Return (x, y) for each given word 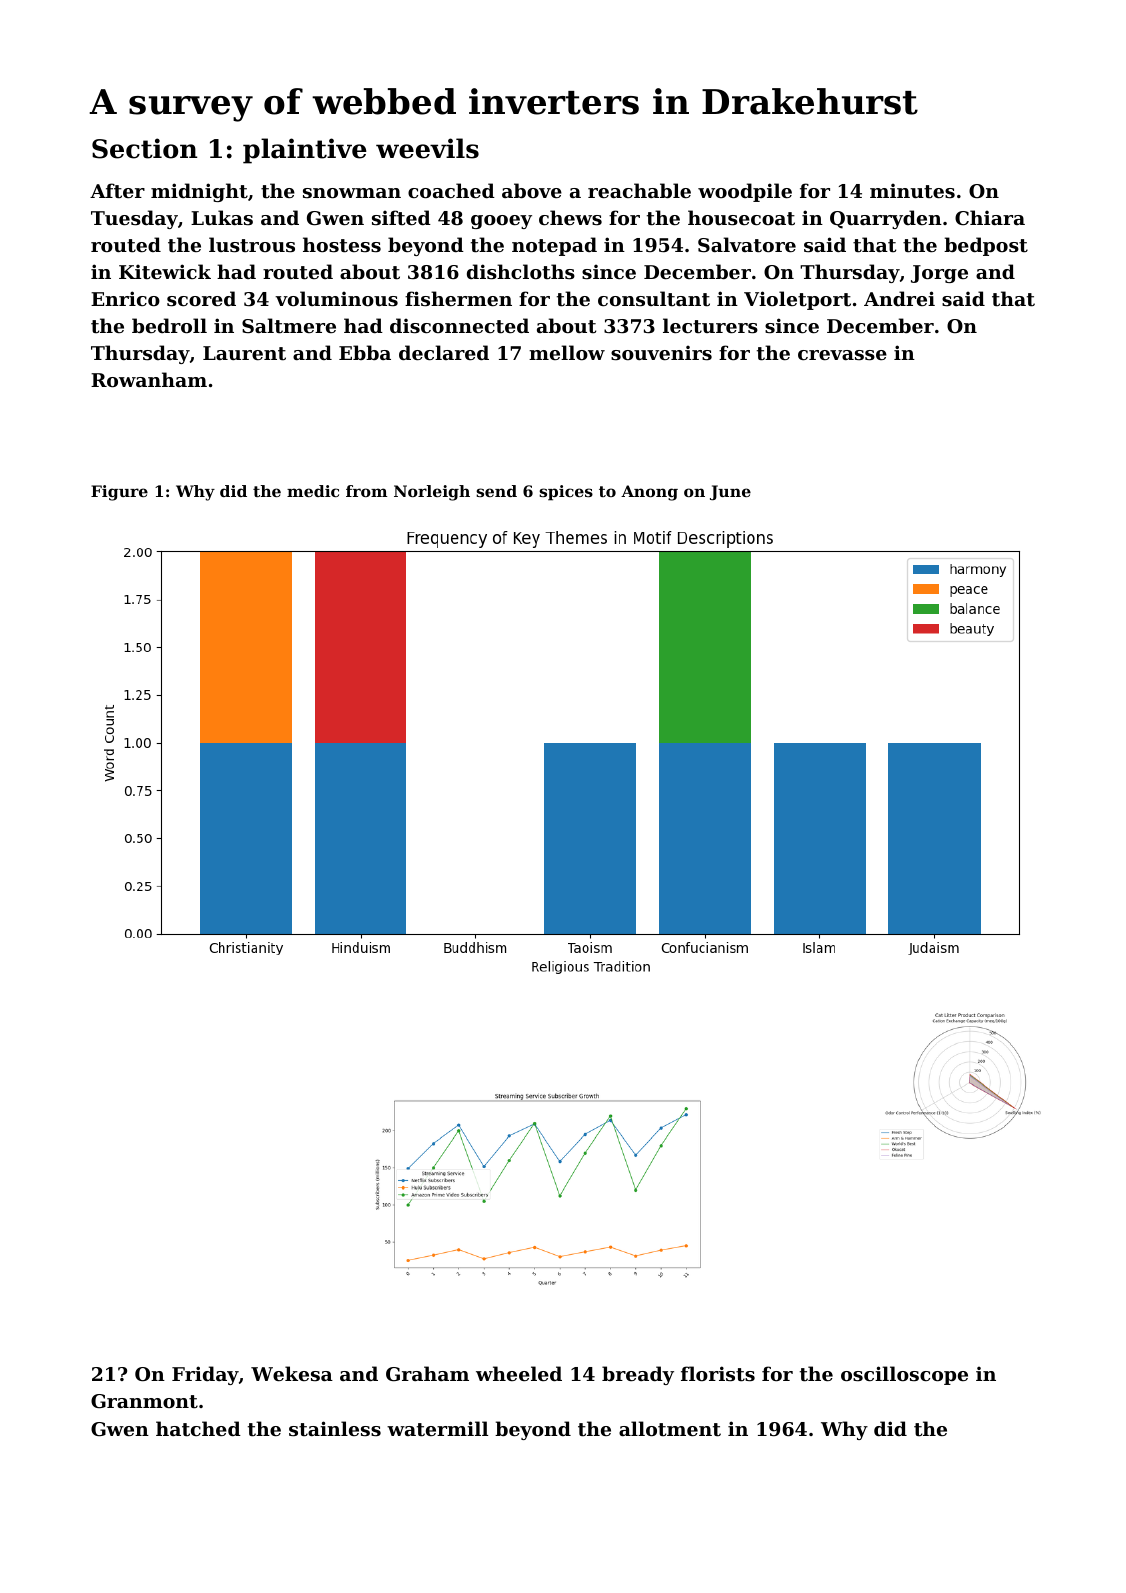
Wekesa (292, 1373)
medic (313, 491)
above (532, 190)
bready (638, 1375)
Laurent (244, 353)
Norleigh (432, 493)
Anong (649, 493)
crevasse (842, 355)
